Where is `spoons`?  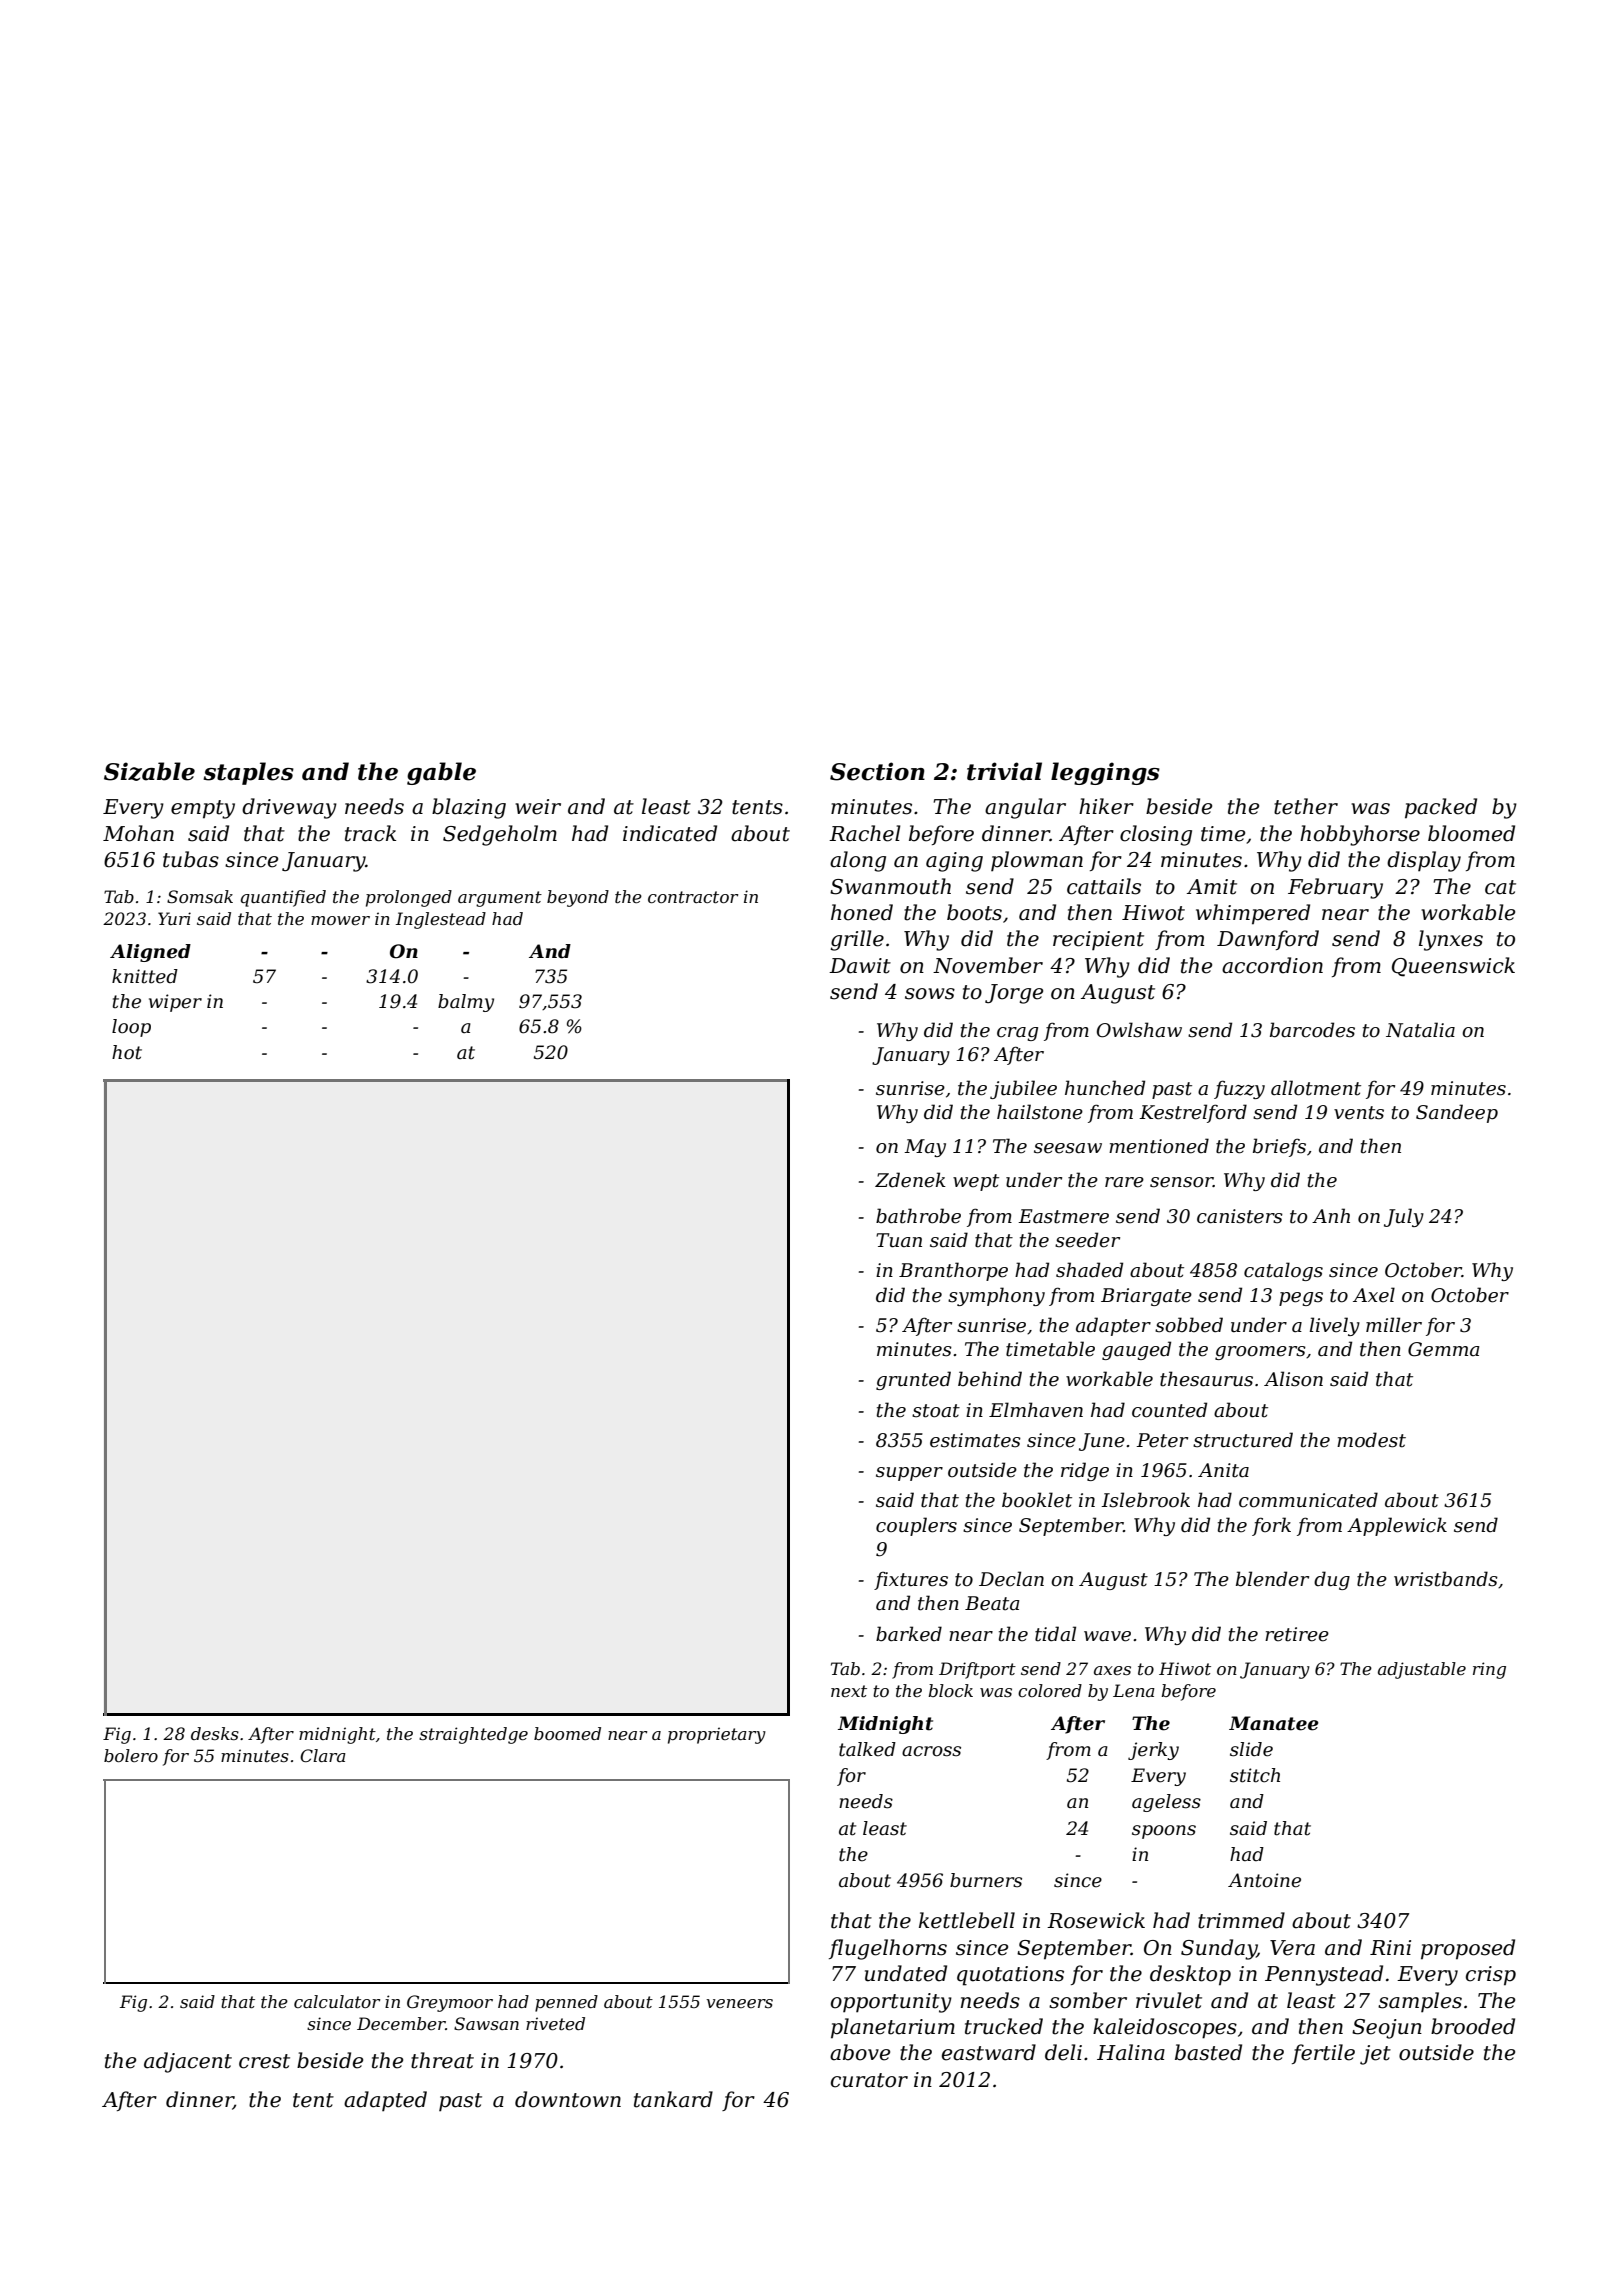
spoons is located at coordinates (1164, 1832).
